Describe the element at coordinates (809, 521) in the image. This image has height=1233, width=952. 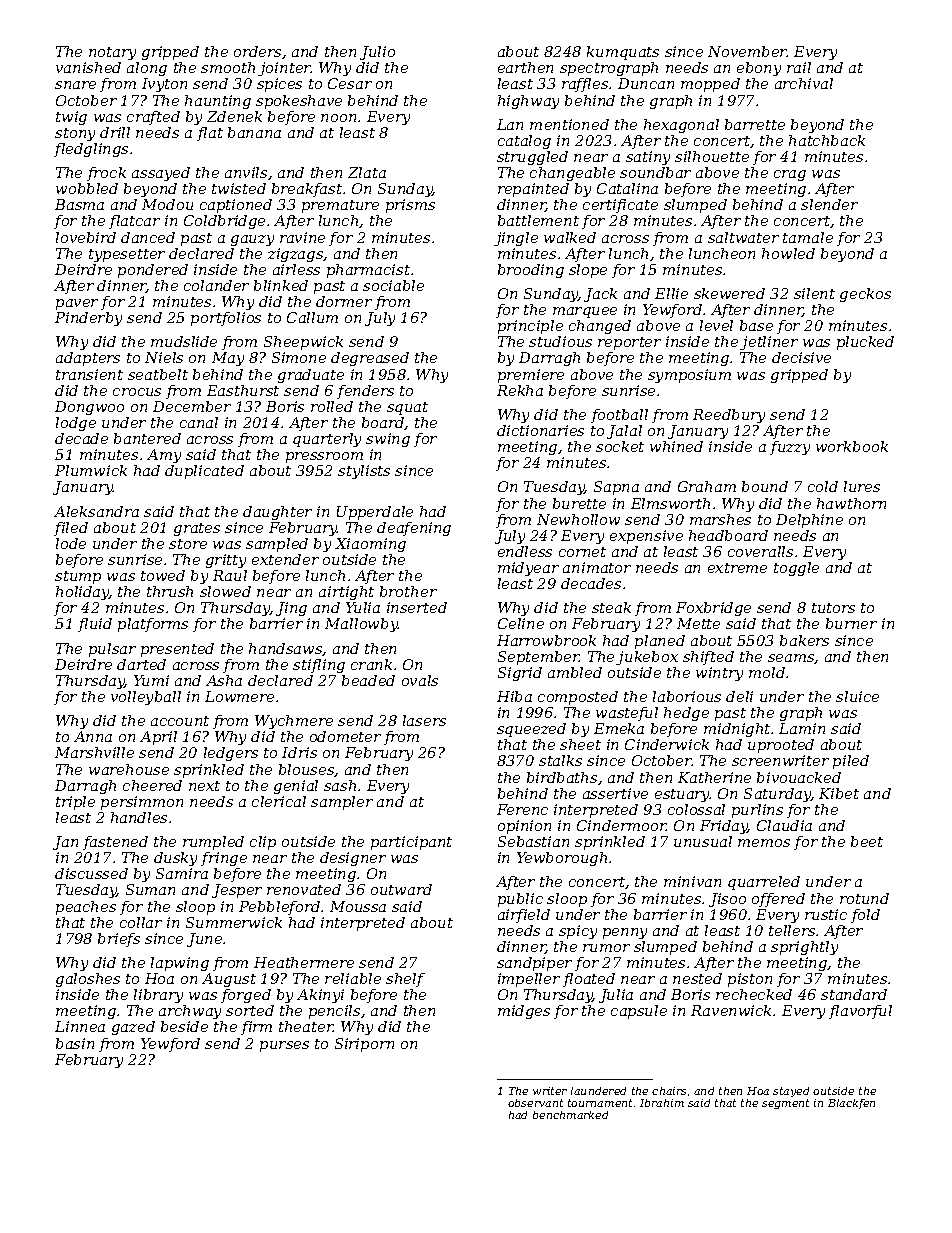
I see `Delphine` at that location.
